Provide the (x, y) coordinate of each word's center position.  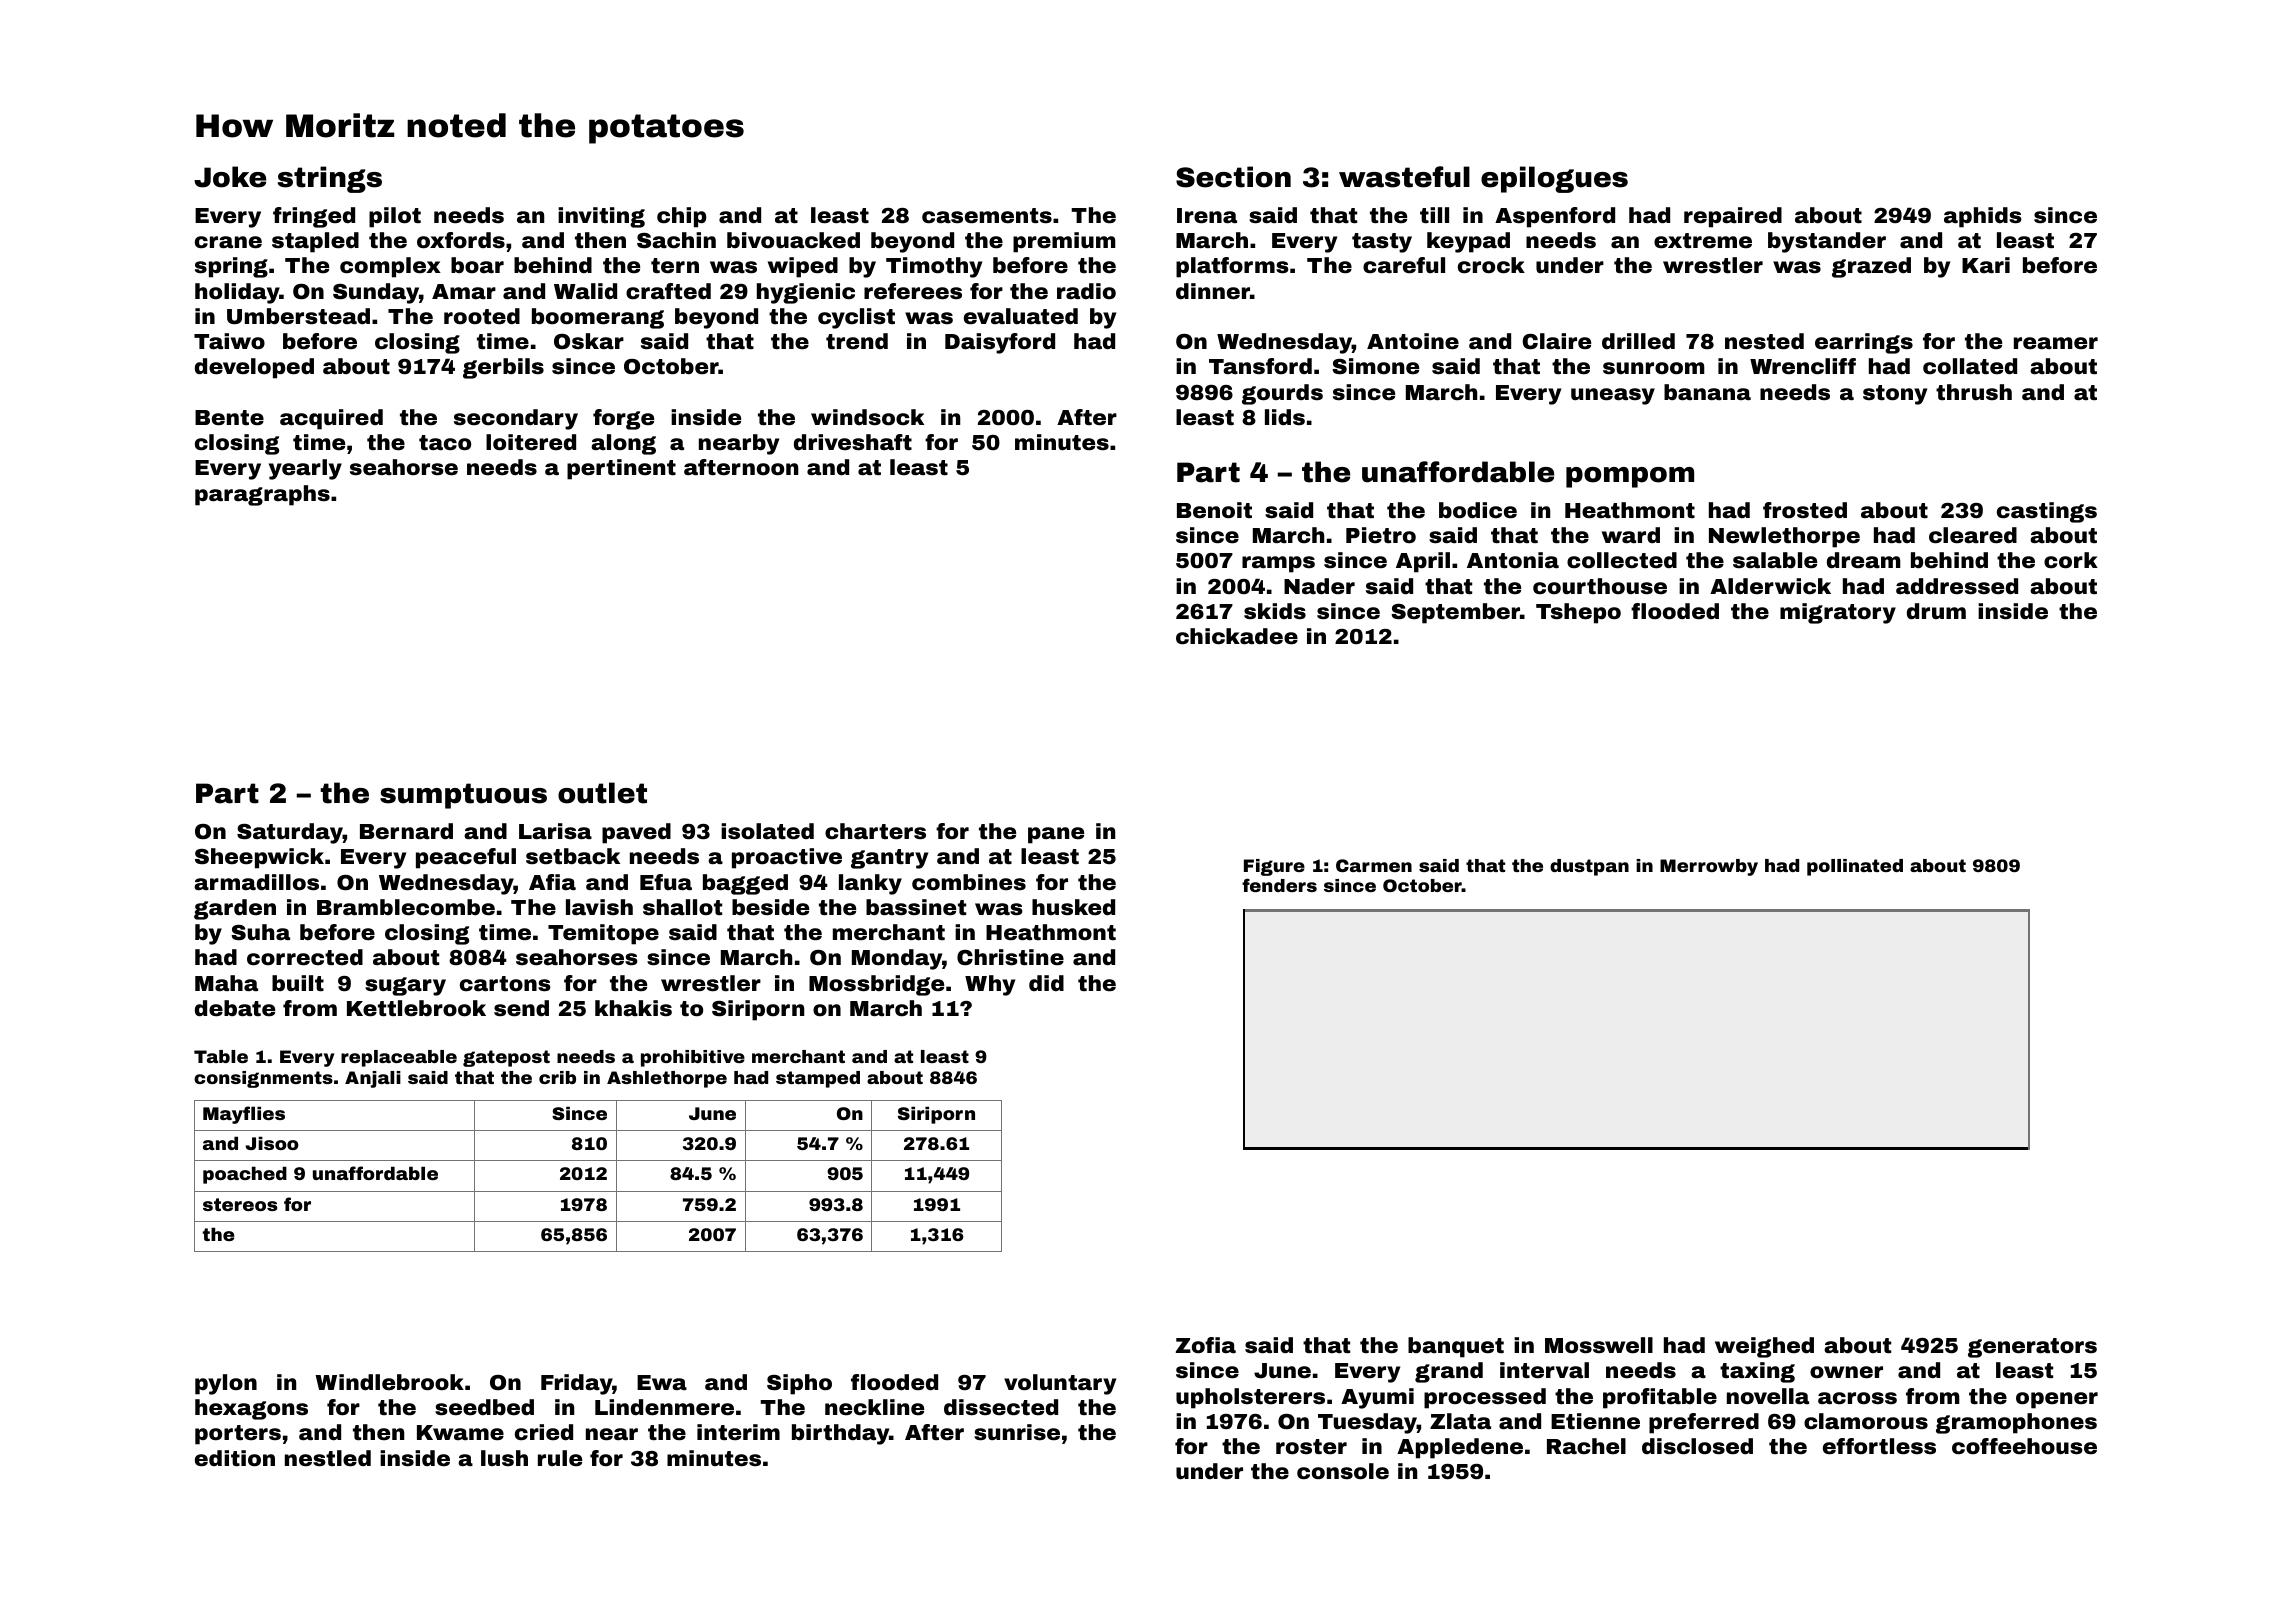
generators (2032, 1348)
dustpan (1589, 867)
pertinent (621, 469)
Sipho (799, 1384)
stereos (240, 1204)
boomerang (598, 318)
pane (1056, 835)
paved (636, 833)
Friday (577, 1384)
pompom (1630, 477)
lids (1285, 417)
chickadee (1237, 636)
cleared (1973, 535)
